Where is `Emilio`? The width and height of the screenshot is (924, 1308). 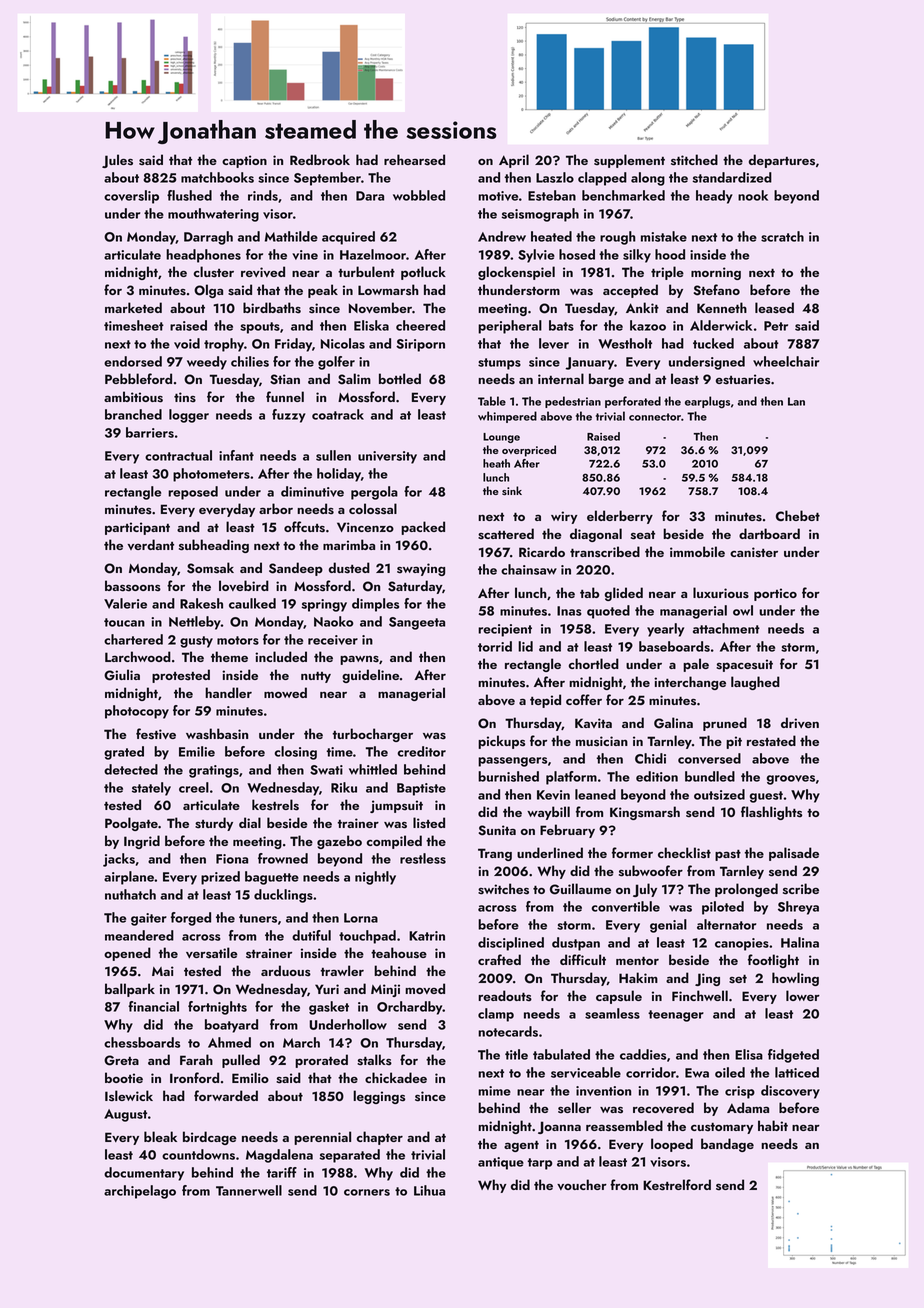 Emilio is located at coordinates (250, 1077).
